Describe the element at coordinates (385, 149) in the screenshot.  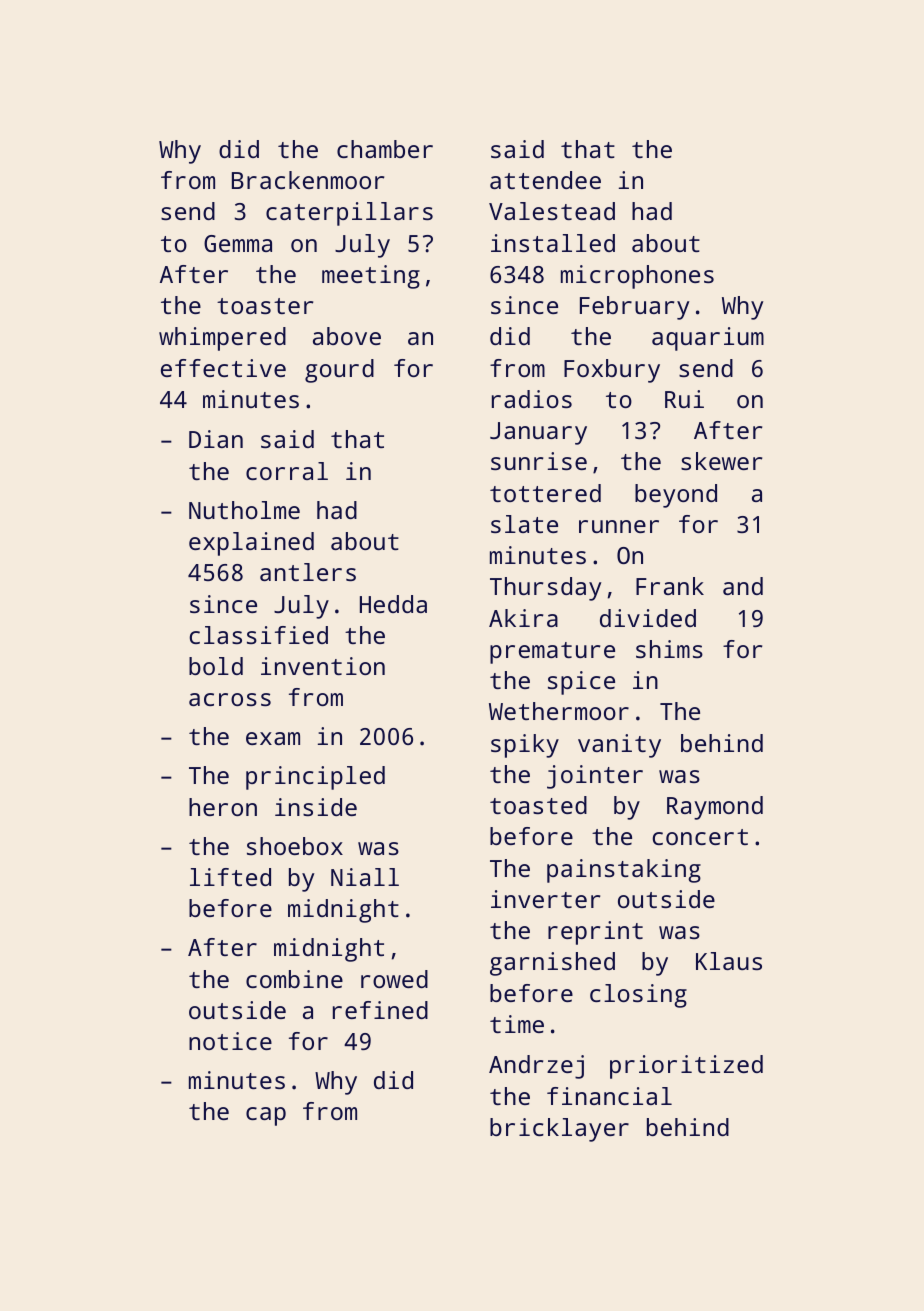
I see `chamber` at that location.
